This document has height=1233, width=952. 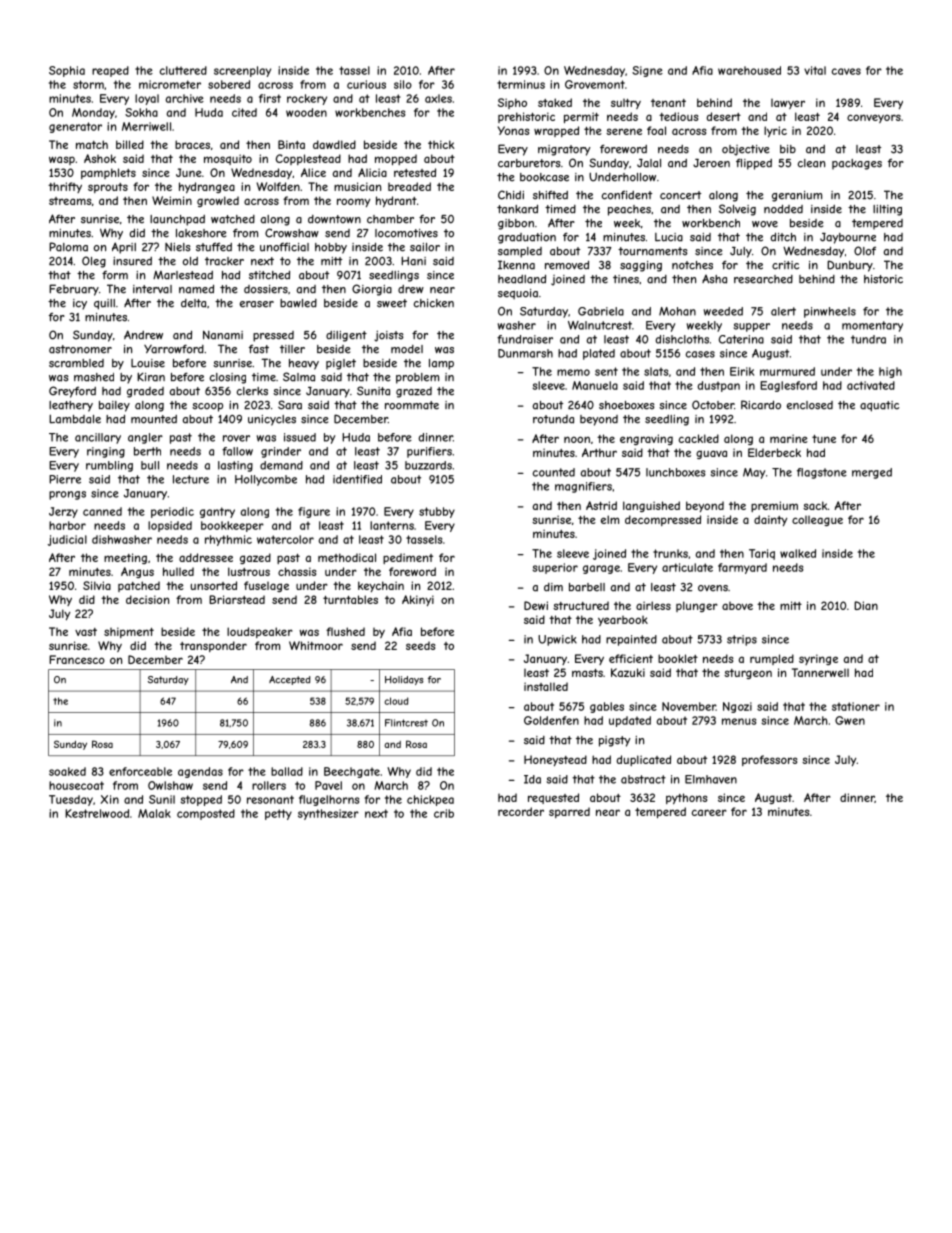 I want to click on composted, so click(x=206, y=814).
